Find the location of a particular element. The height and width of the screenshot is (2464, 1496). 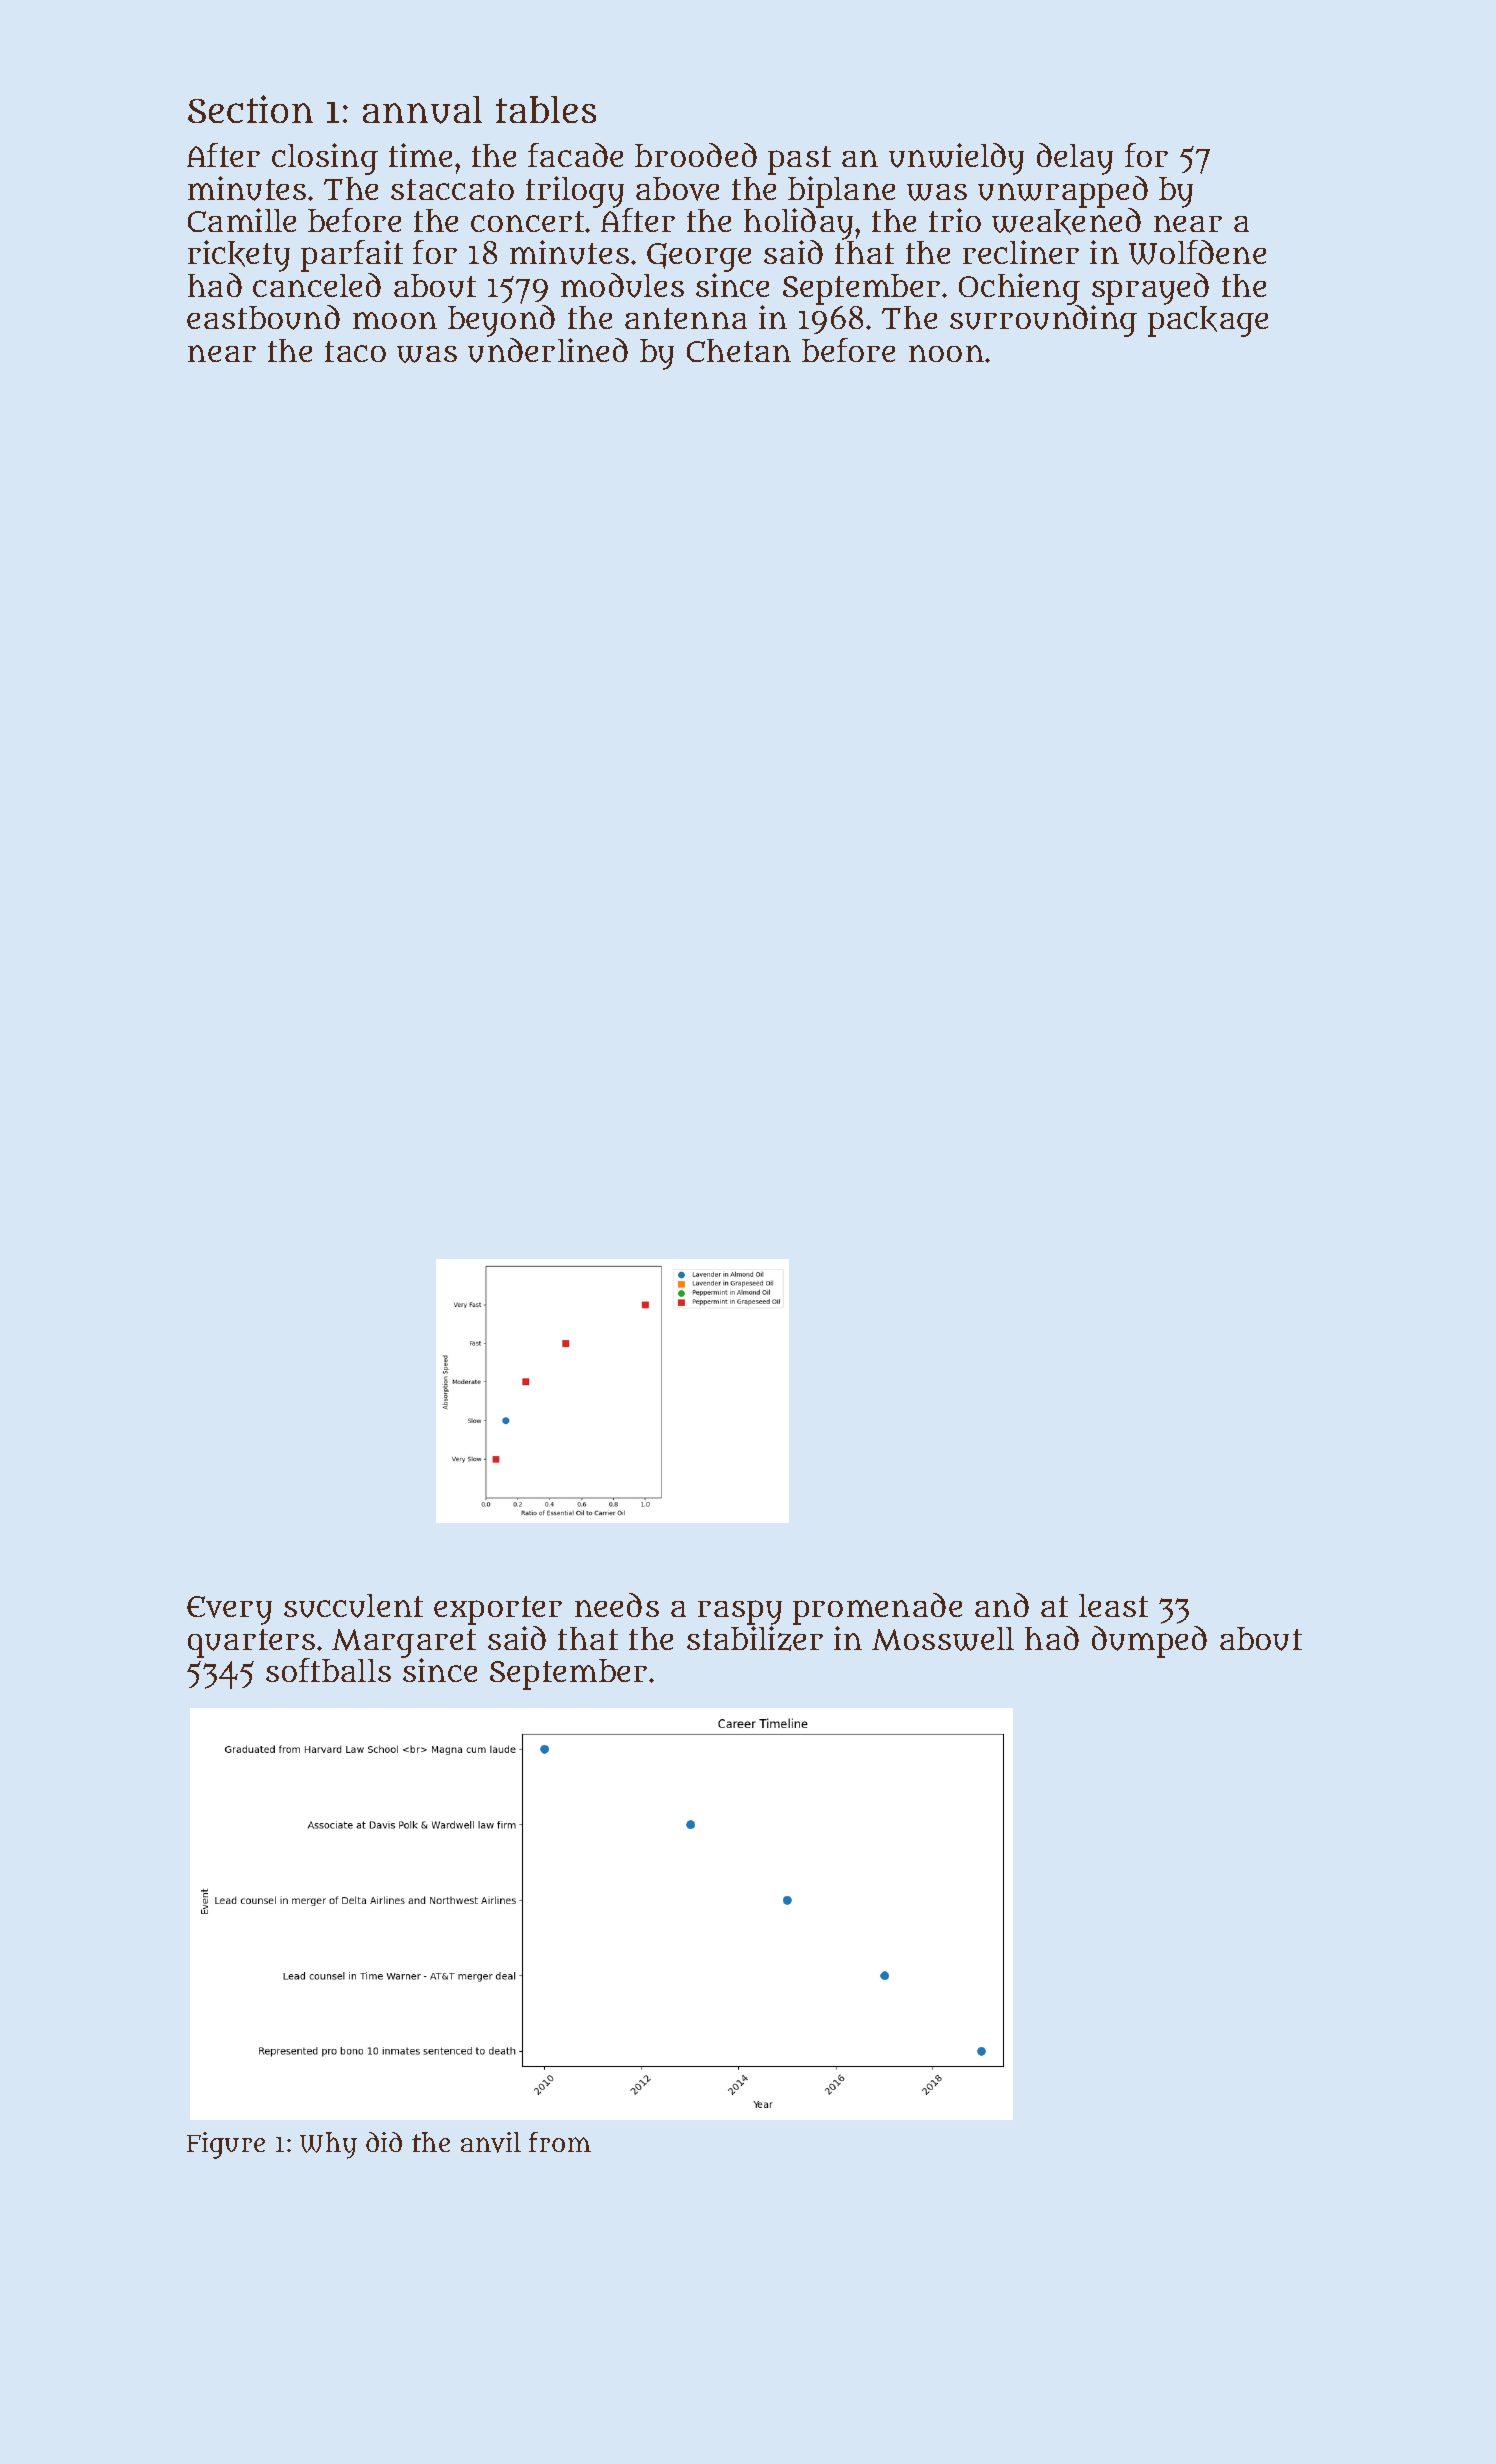

taco is located at coordinates (355, 351).
